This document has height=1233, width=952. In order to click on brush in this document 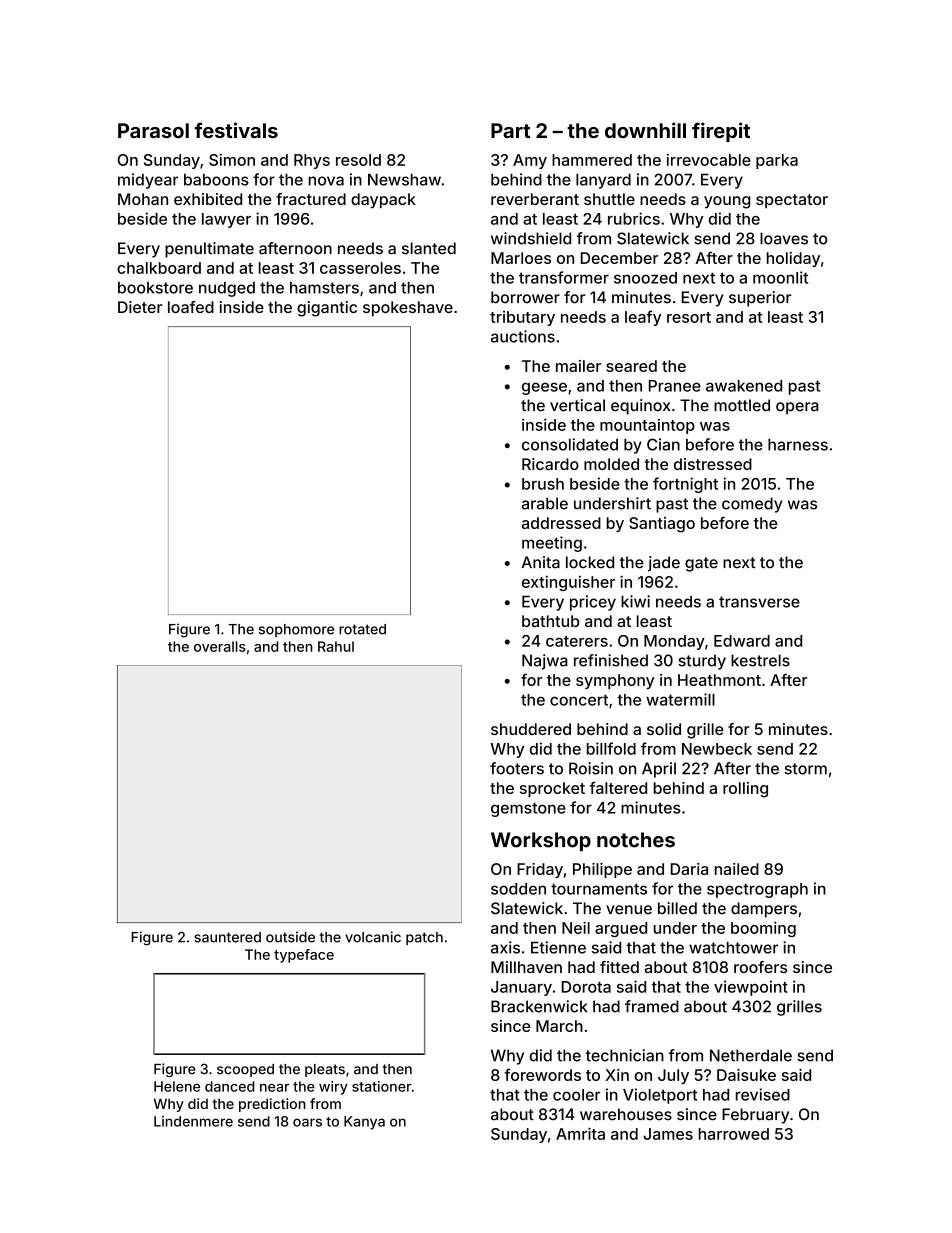, I will do `click(543, 484)`.
